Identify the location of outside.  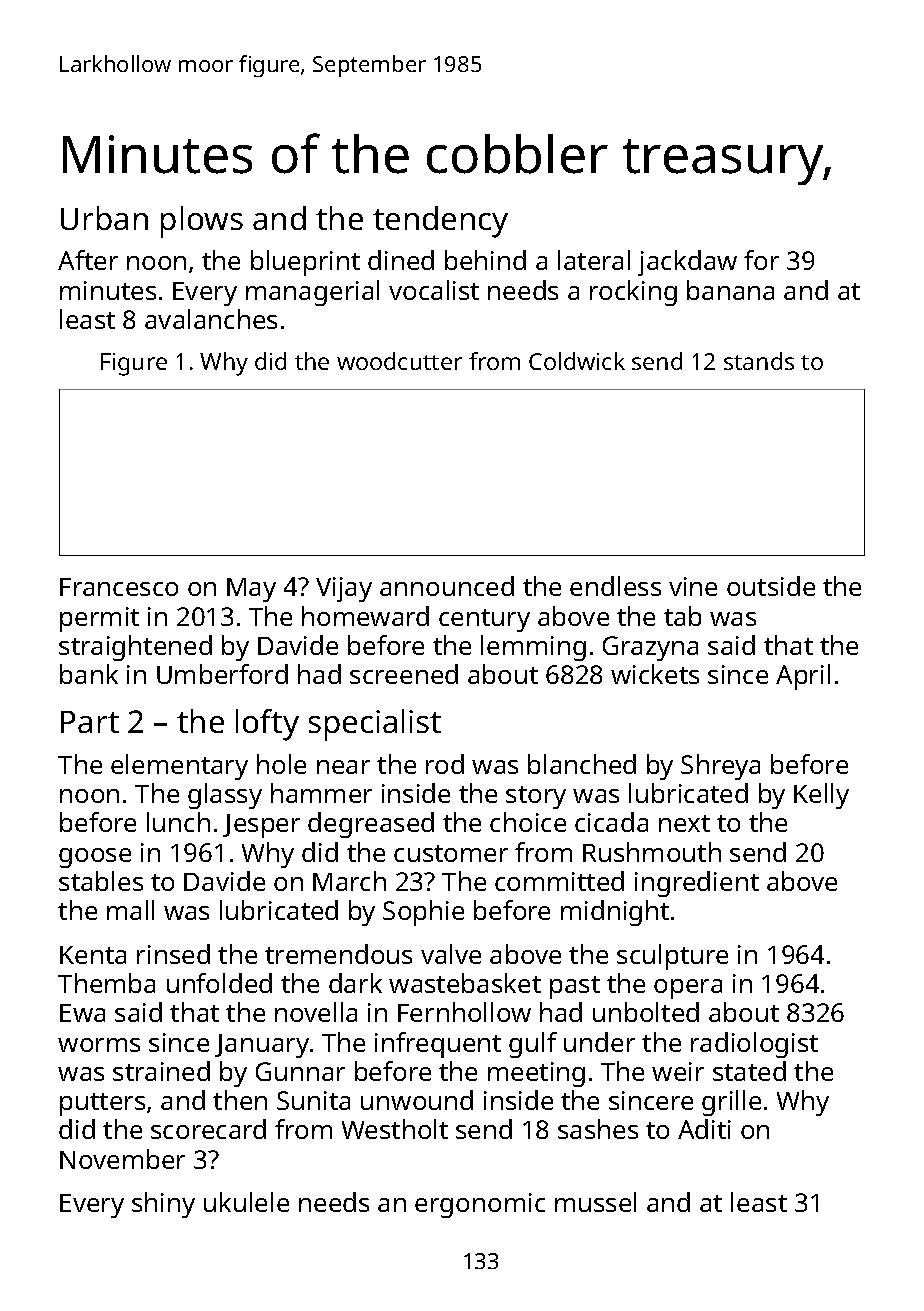
(771, 586).
